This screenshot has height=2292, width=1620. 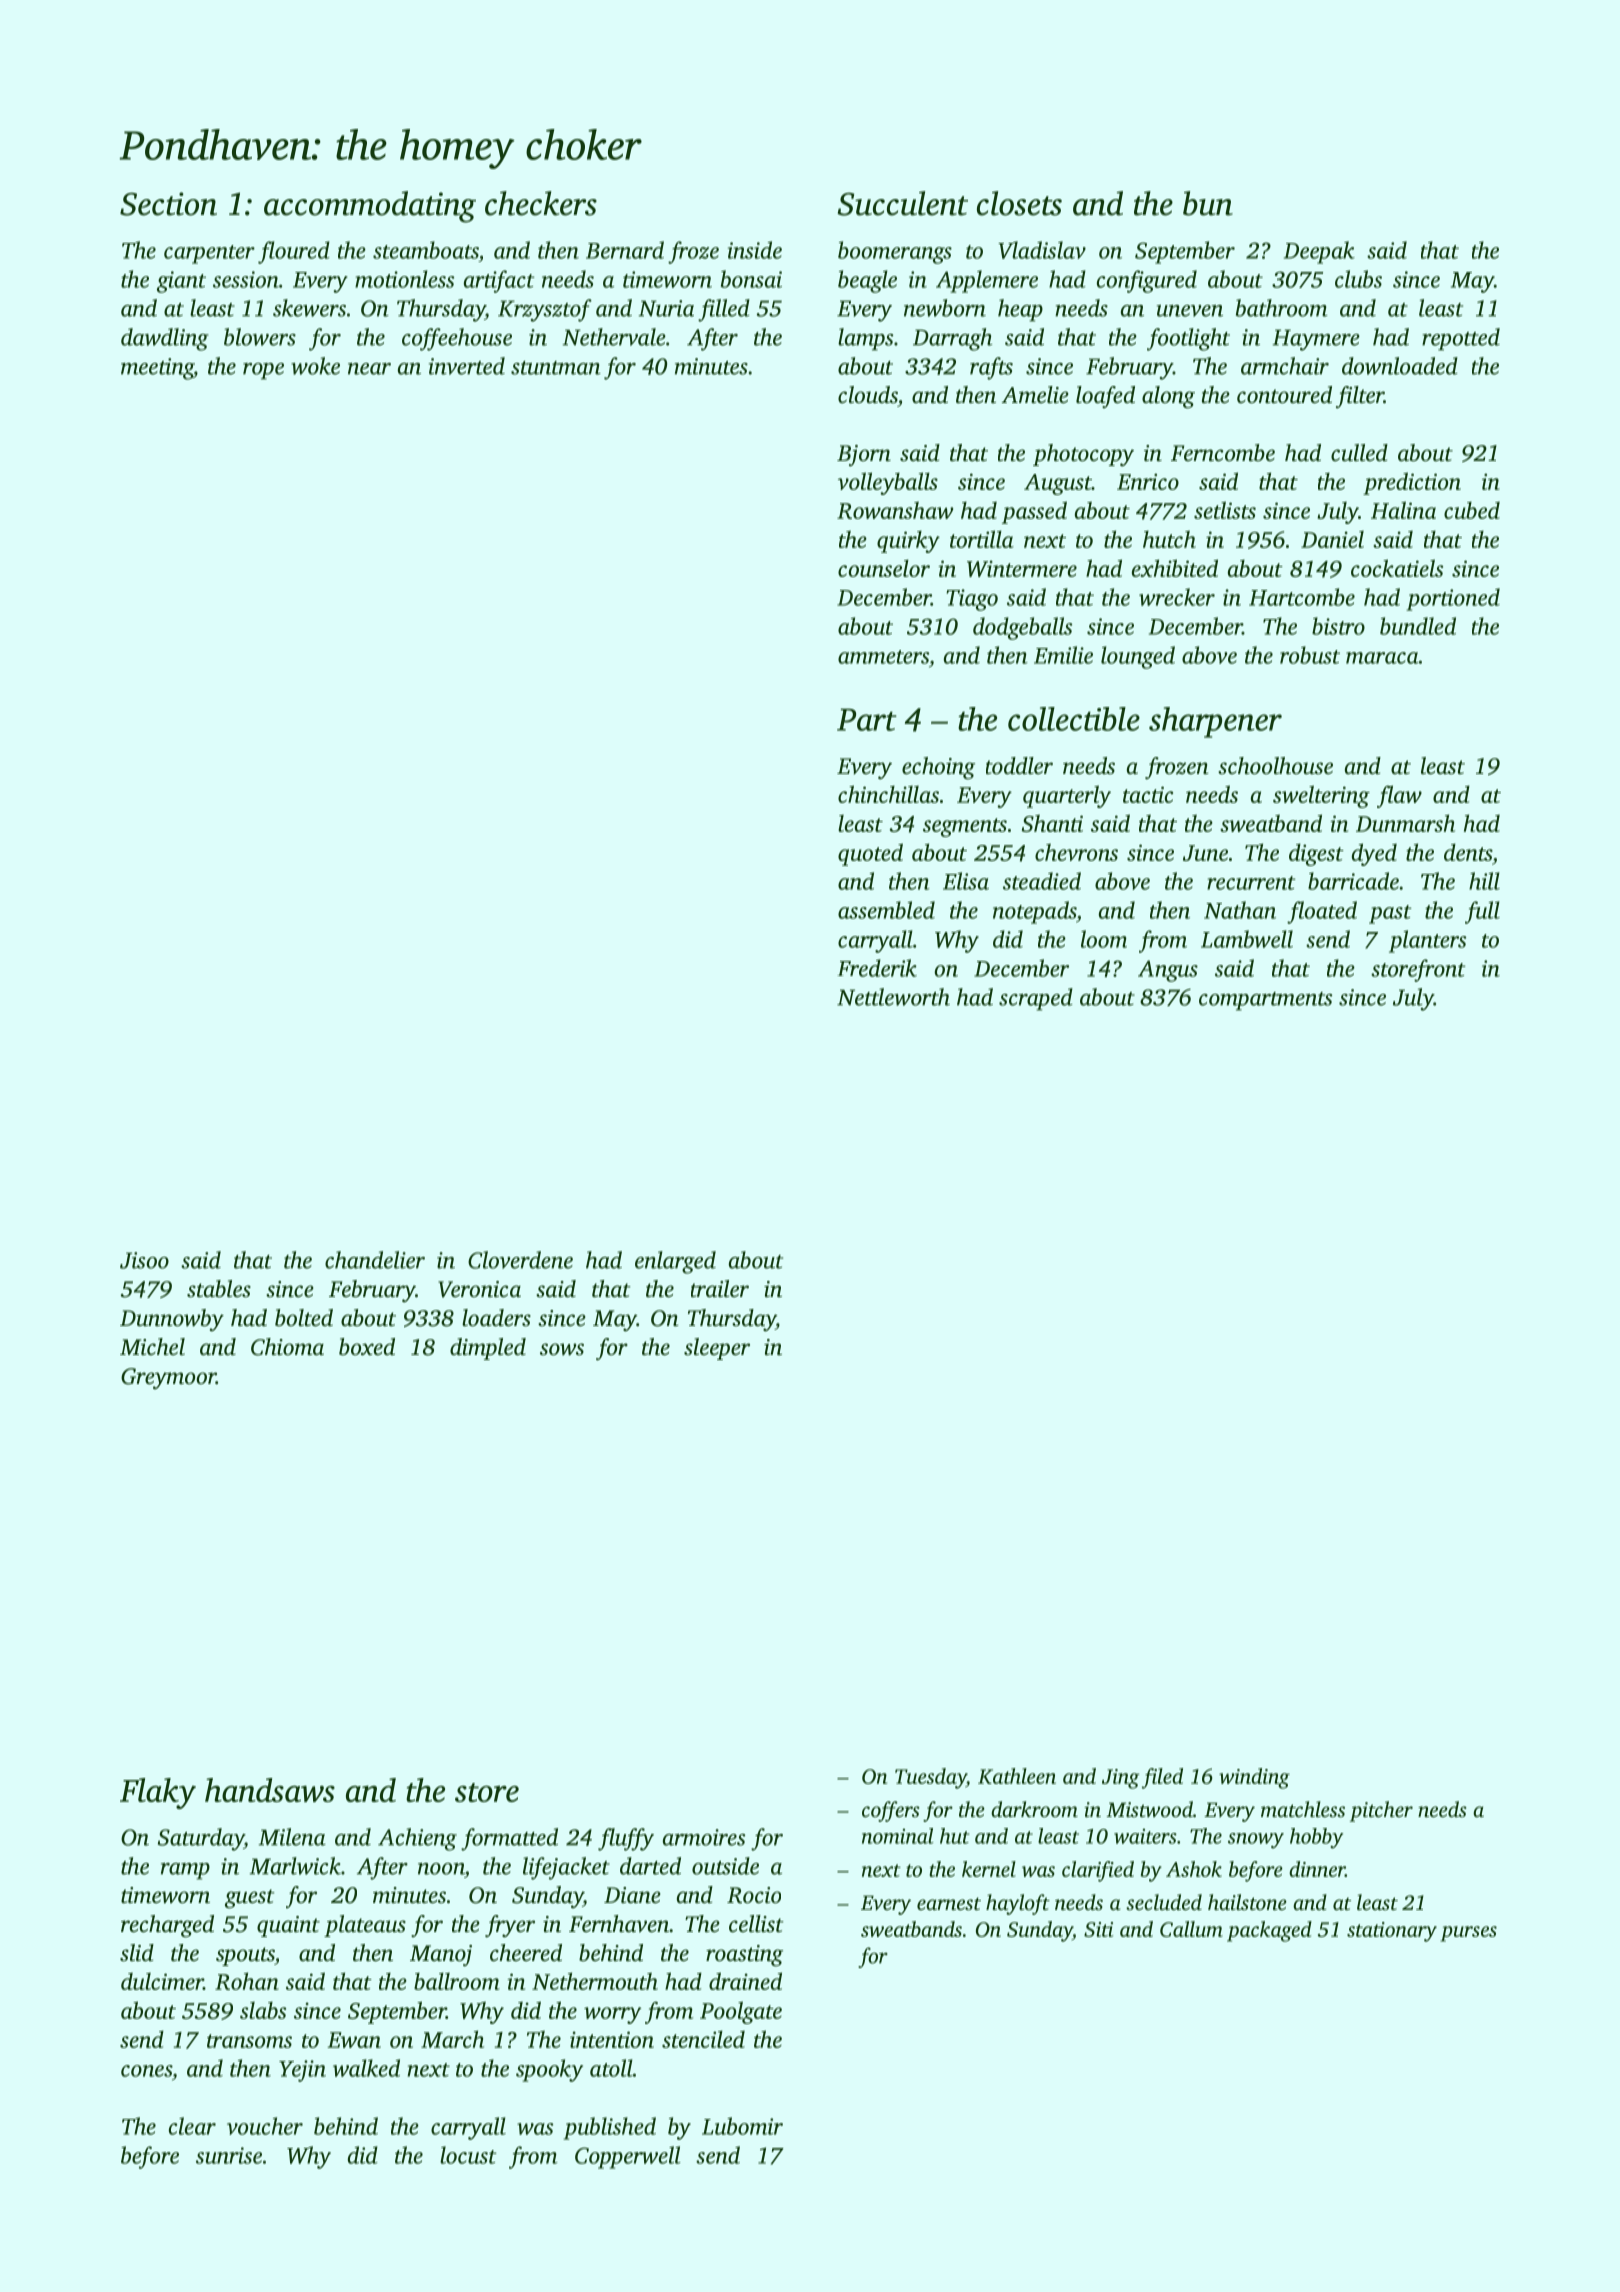 What do you see at coordinates (375, 1260) in the screenshot?
I see `chandelier` at bounding box center [375, 1260].
